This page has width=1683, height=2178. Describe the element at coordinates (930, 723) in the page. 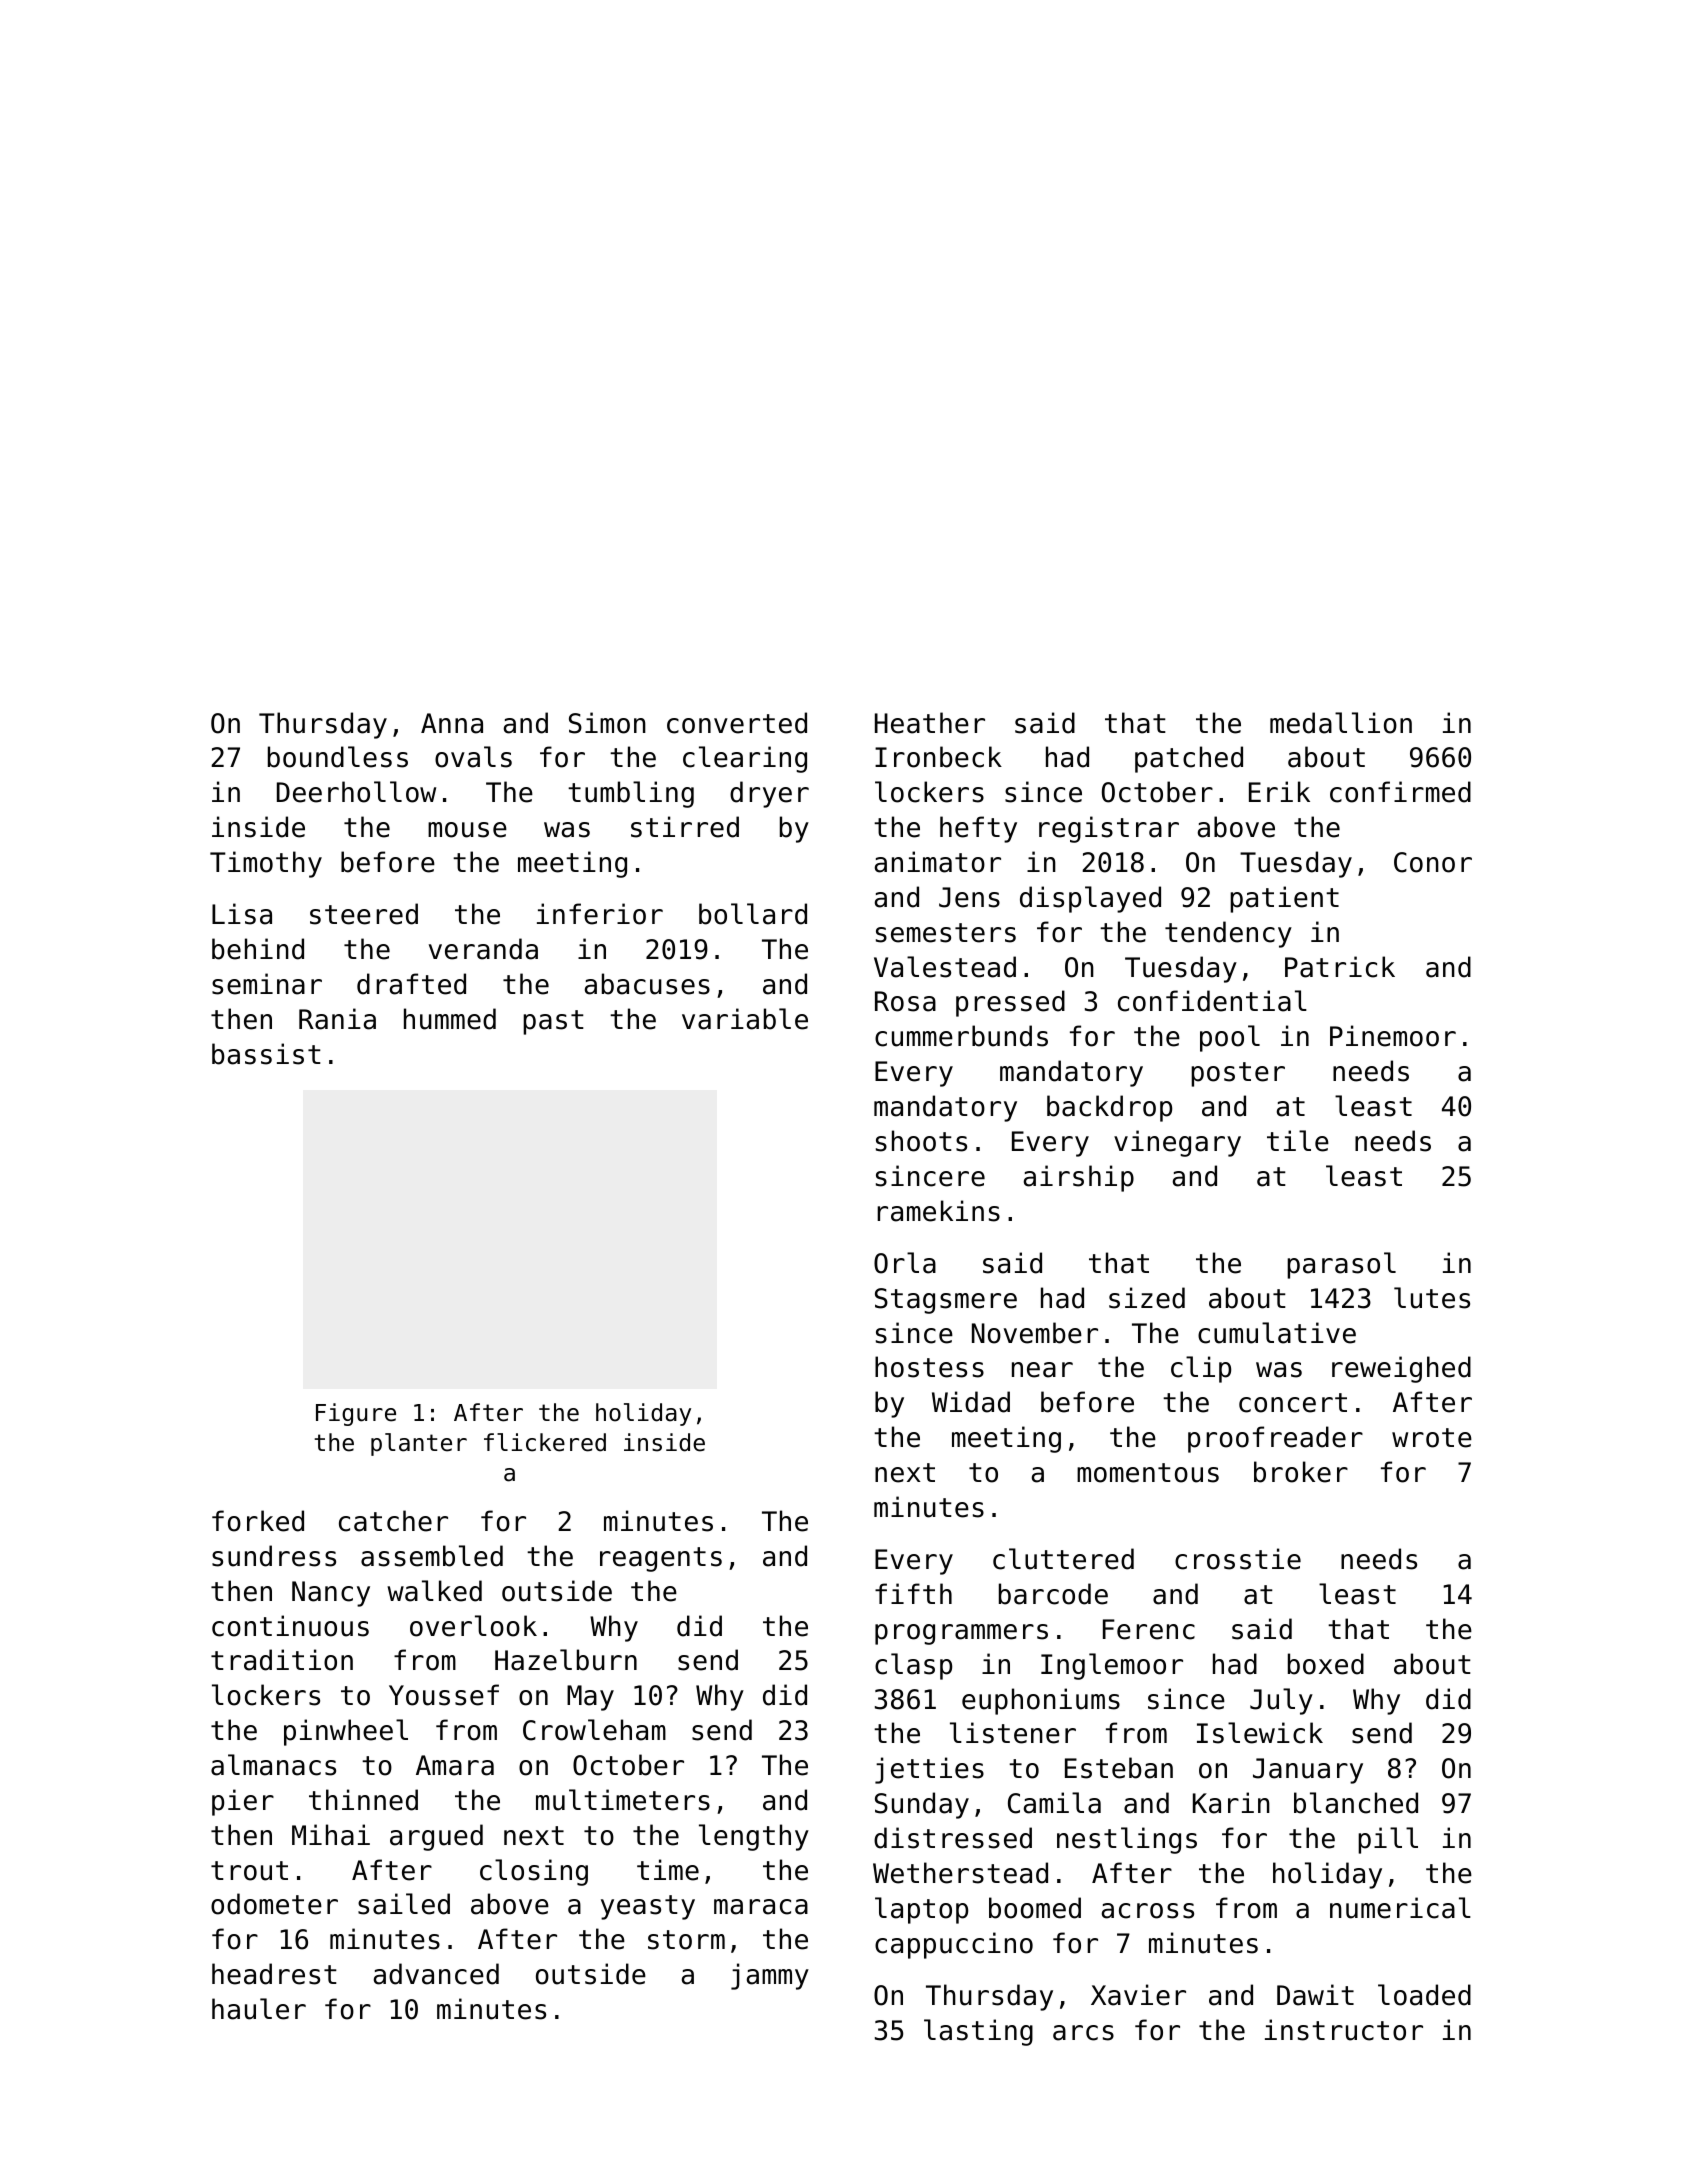

I see `Heather` at that location.
